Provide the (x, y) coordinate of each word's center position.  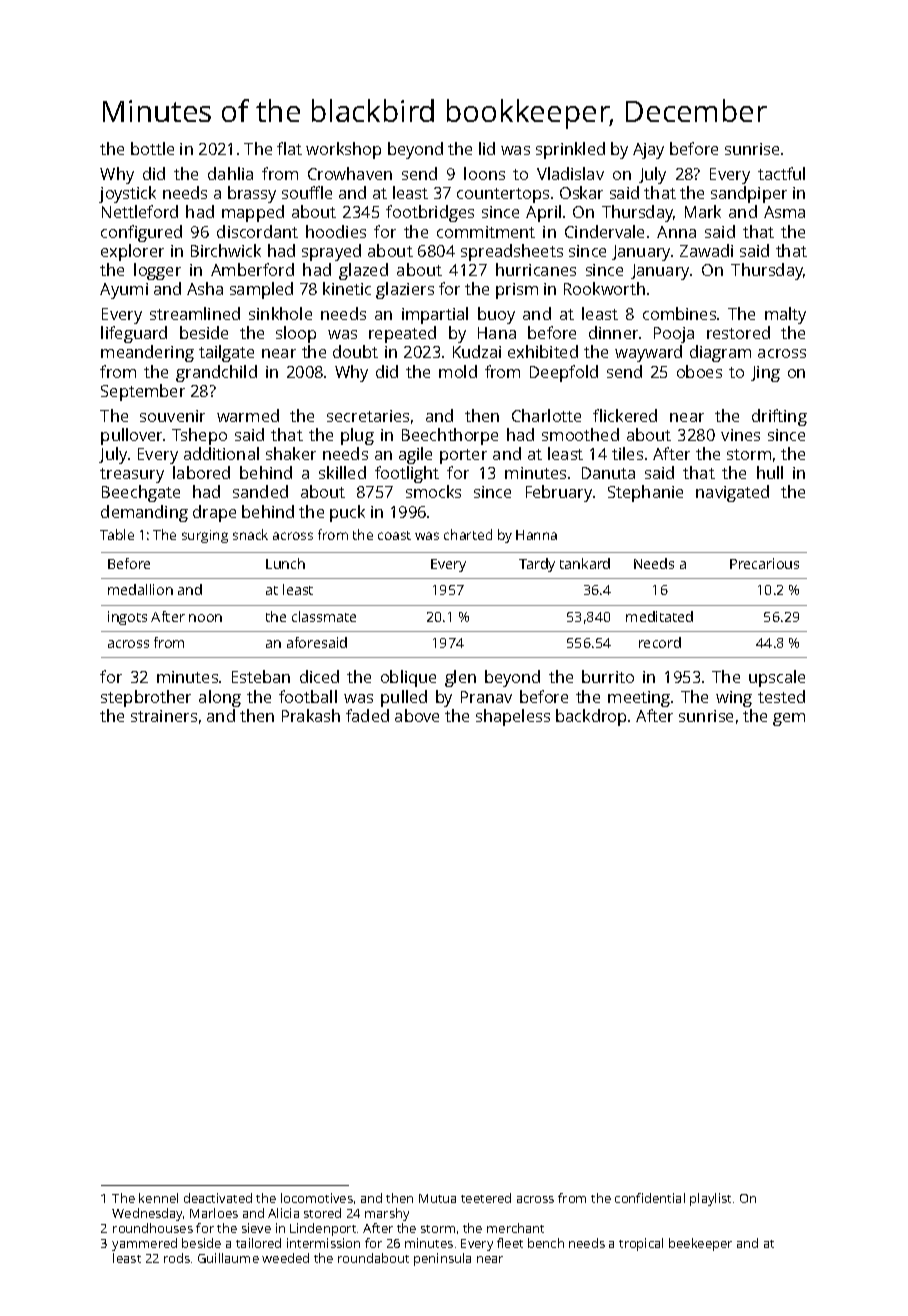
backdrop (591, 717)
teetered (486, 1198)
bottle (152, 148)
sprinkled (570, 150)
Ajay (648, 151)
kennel (158, 1198)
